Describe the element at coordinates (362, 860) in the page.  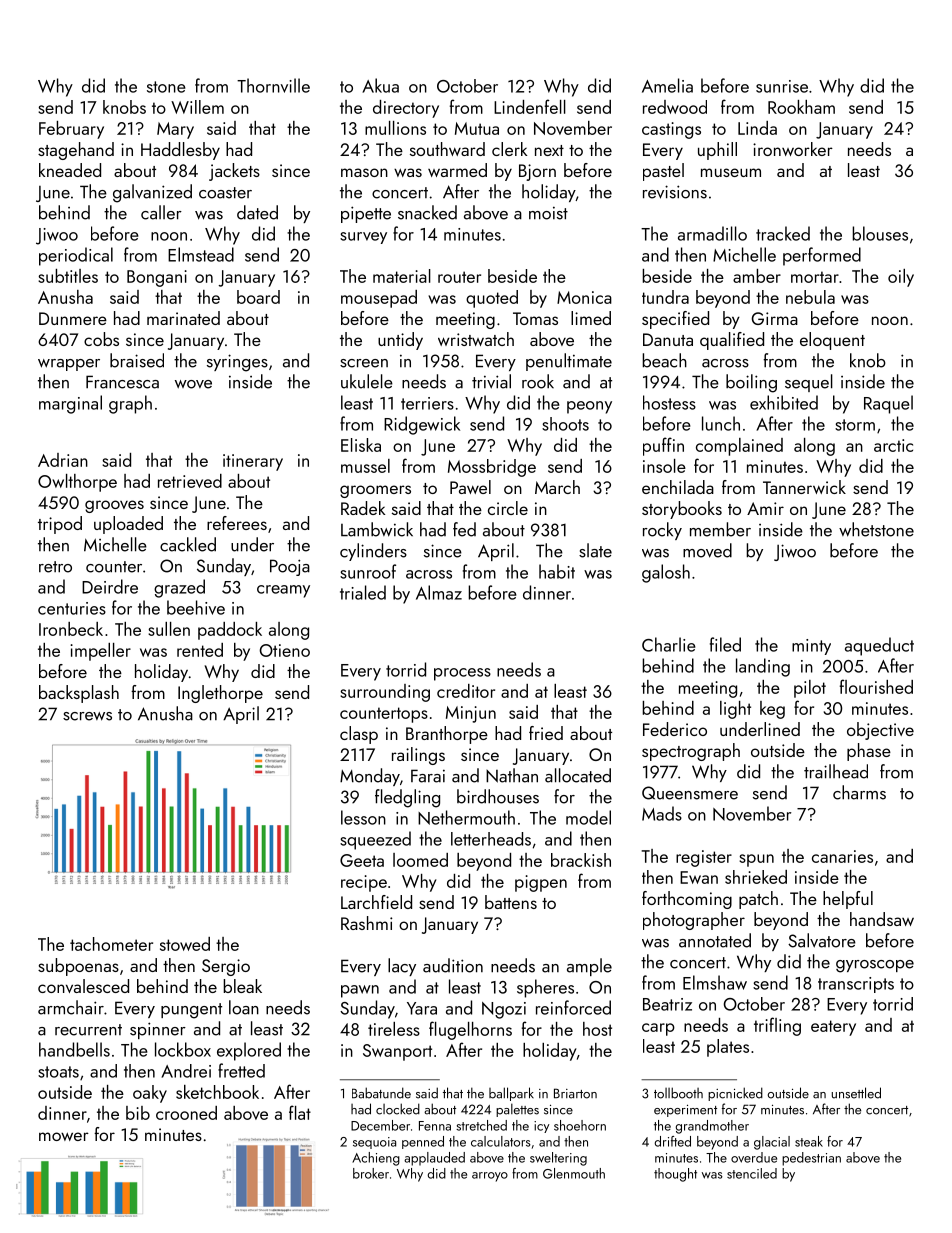
I see `Geeta` at that location.
